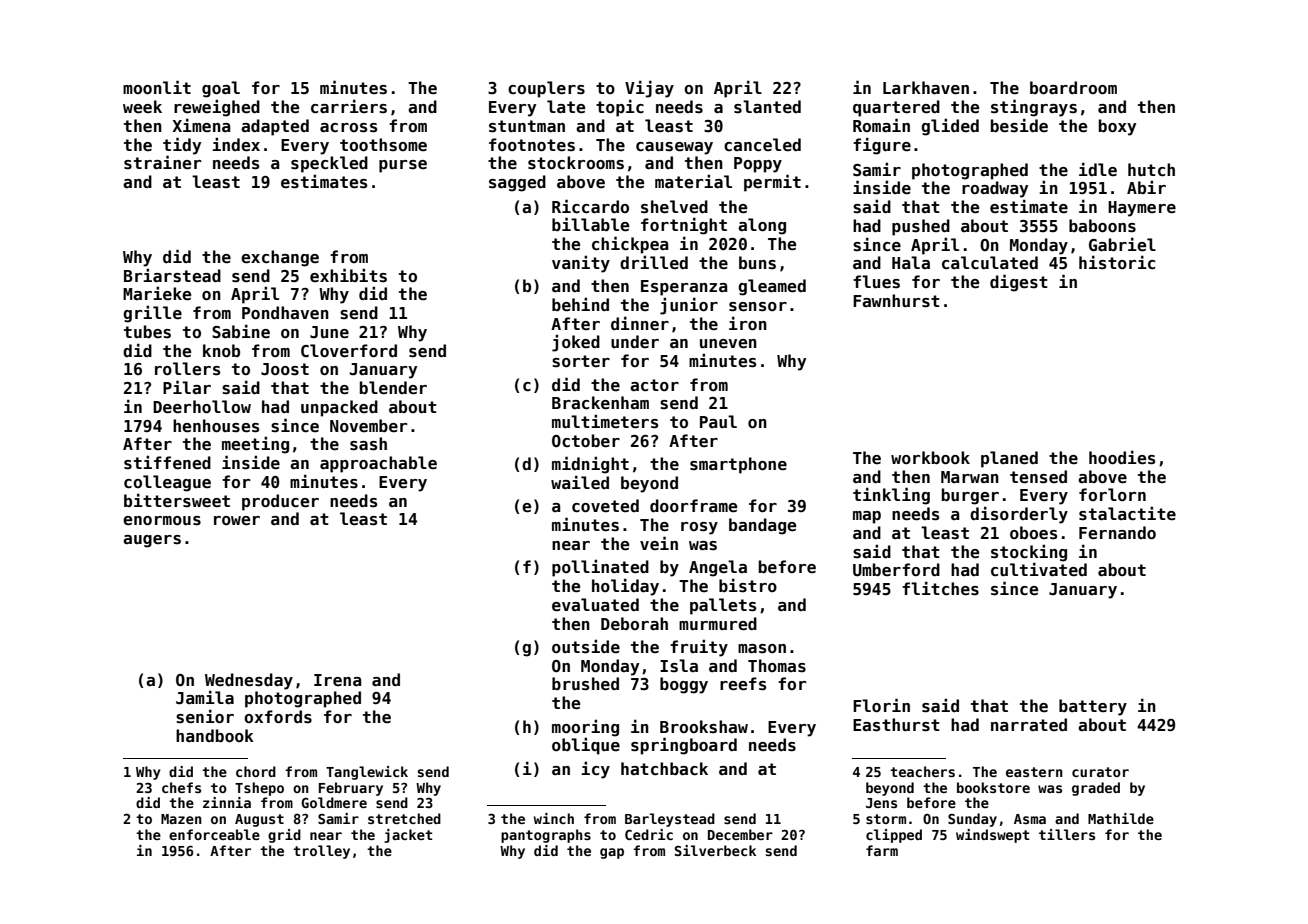 The width and height of the screenshot is (1308, 924). Describe the element at coordinates (1073, 87) in the screenshot. I see `boardroom` at that location.
